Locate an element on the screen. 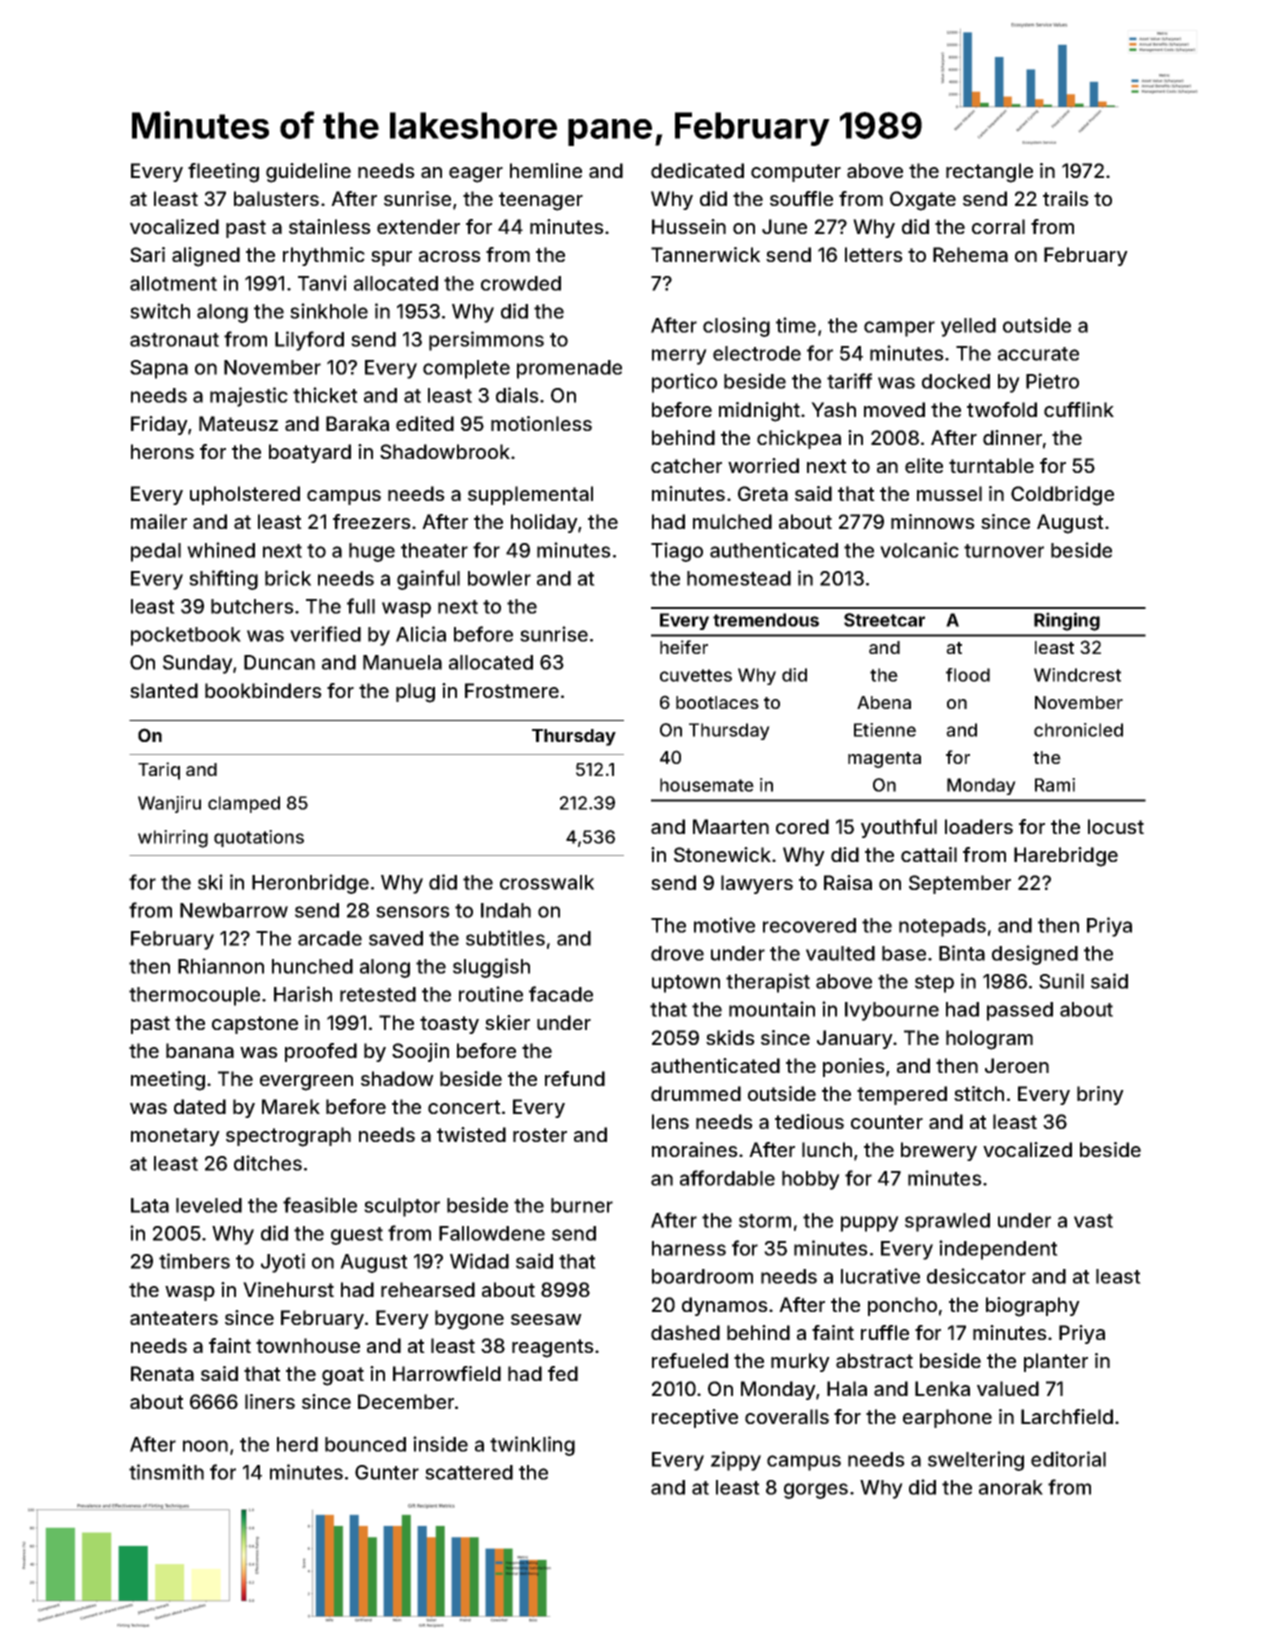  quotations is located at coordinates (259, 838).
